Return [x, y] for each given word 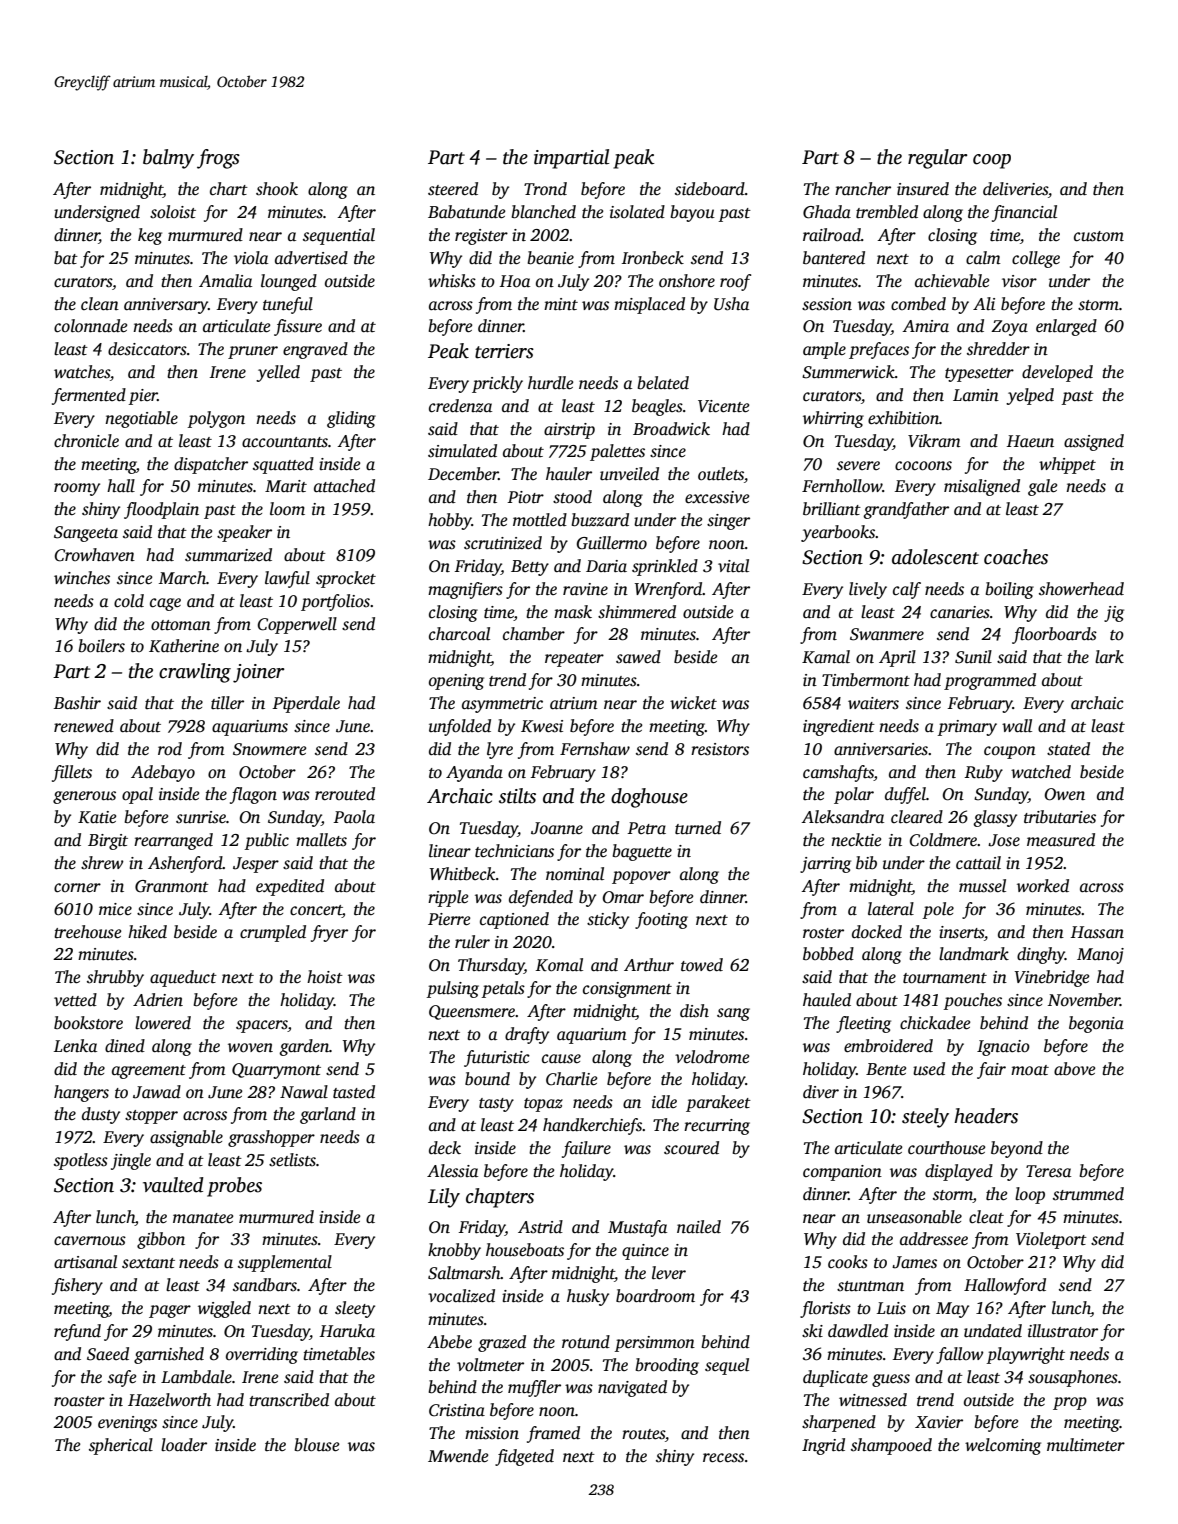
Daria [606, 566]
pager [170, 1311]
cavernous [90, 1241]
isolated [637, 212]
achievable [952, 281]
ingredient [839, 727]
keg [150, 236]
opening [456, 682]
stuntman [870, 1286]
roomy [77, 489]
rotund [586, 1342]
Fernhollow [842, 486]
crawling [195, 673]
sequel [727, 1366]
